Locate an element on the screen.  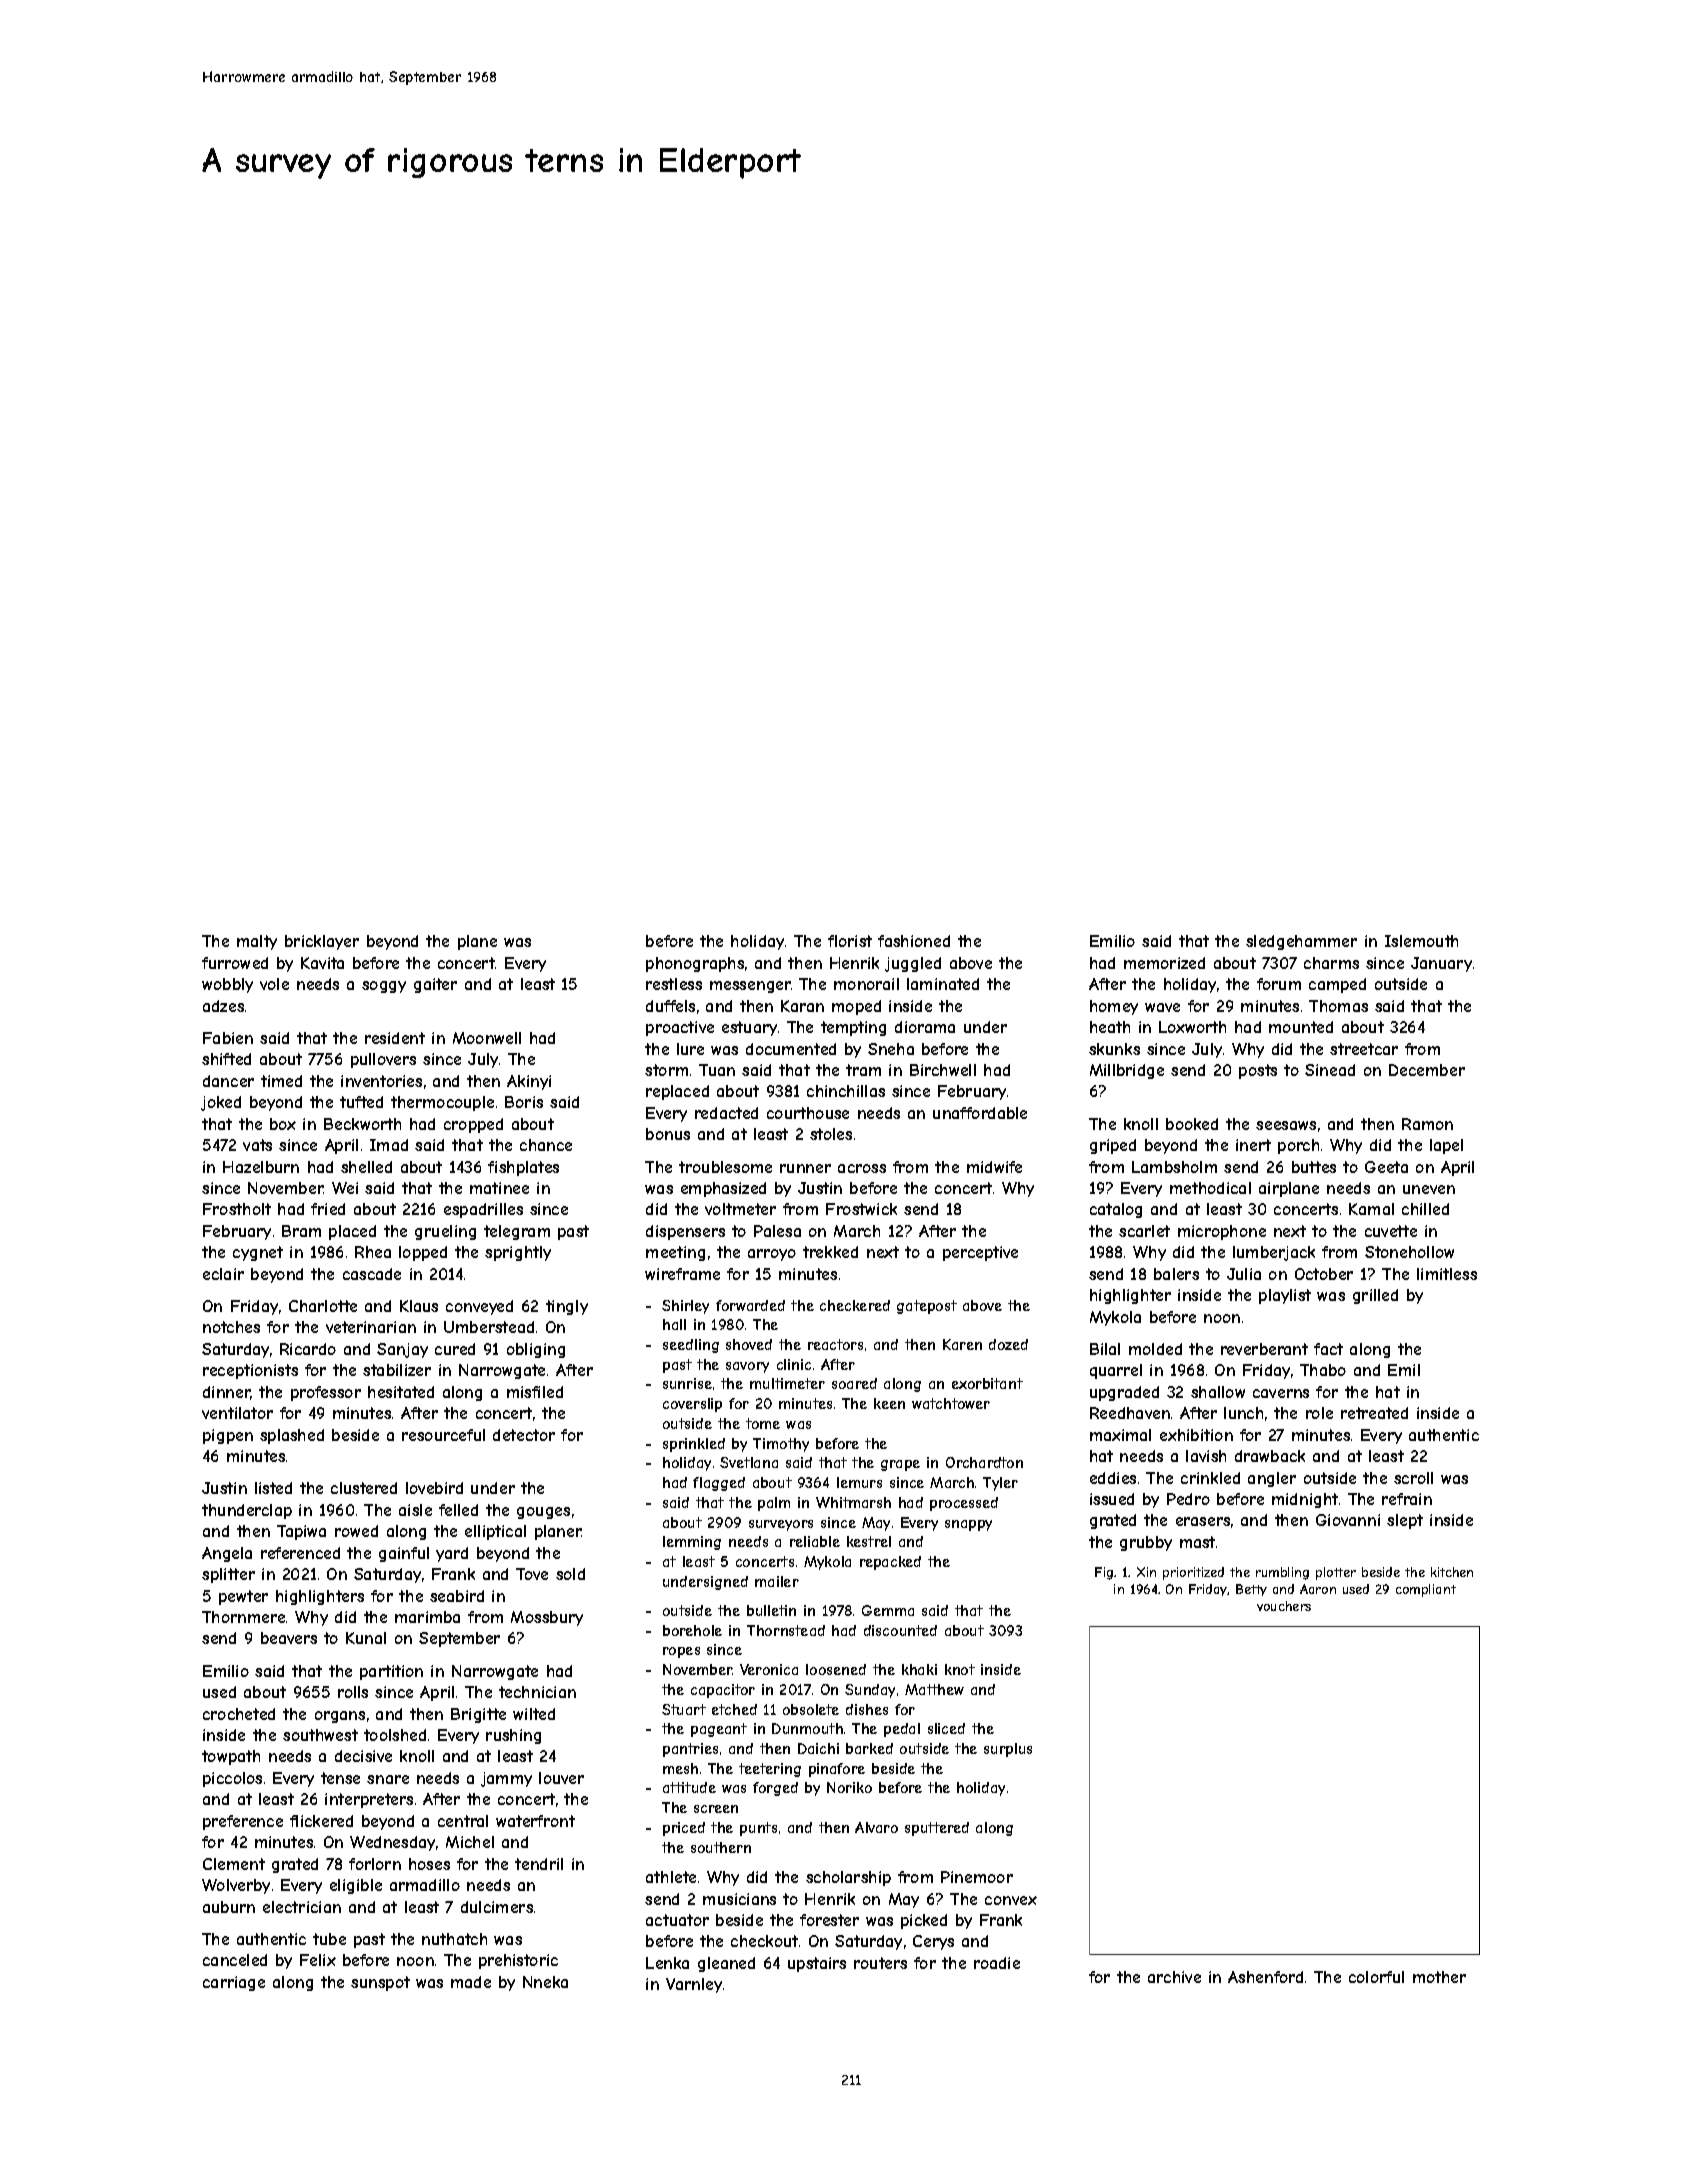
partition is located at coordinates (391, 1672).
